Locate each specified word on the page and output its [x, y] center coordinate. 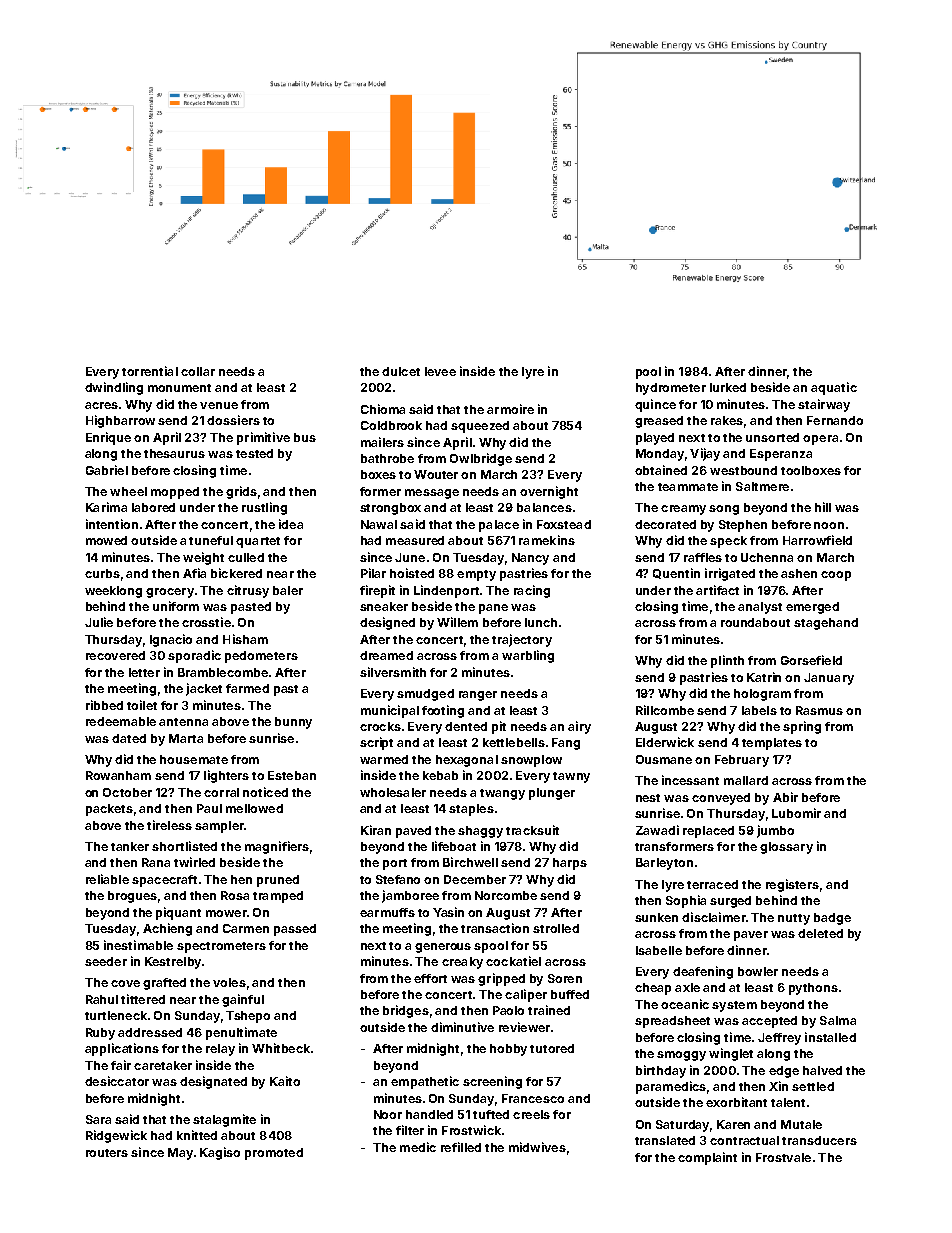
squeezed [480, 427]
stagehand [826, 624]
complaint [707, 1158]
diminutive [462, 1027]
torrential [150, 371]
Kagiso [220, 1153]
